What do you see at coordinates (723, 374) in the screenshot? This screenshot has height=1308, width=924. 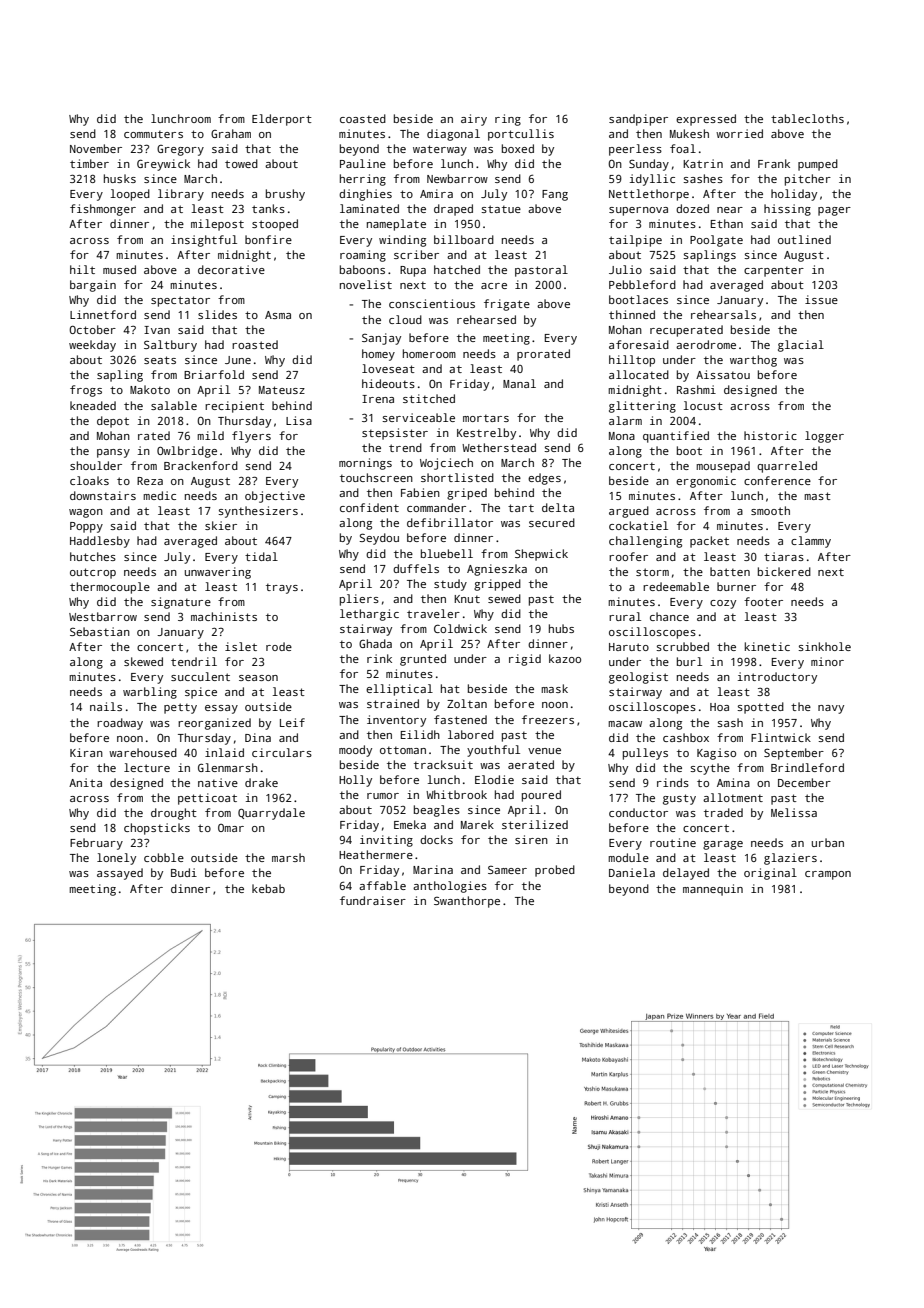 I see `Aissatou` at bounding box center [723, 374].
